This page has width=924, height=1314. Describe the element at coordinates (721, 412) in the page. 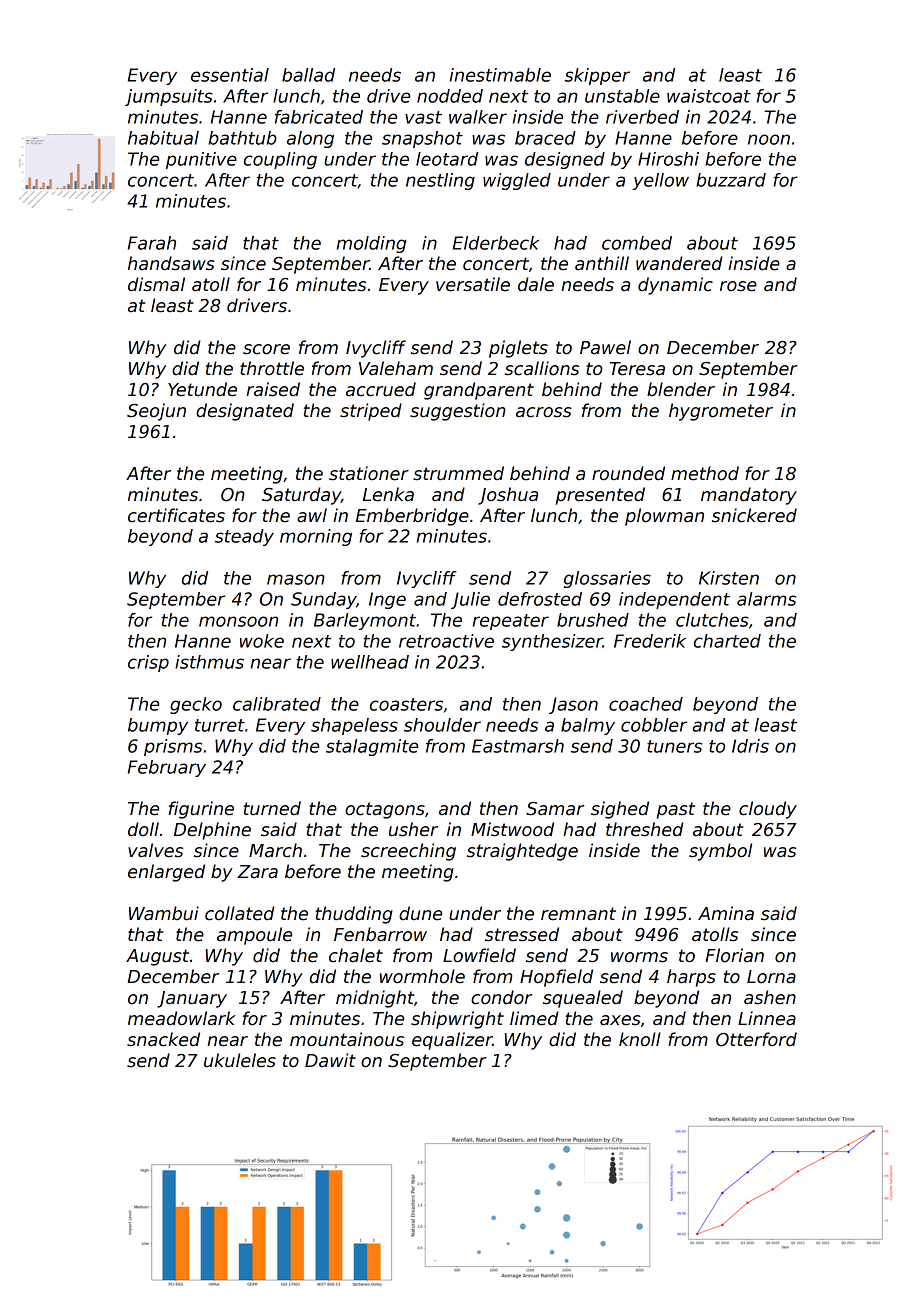

I see `hygrometer` at that location.
